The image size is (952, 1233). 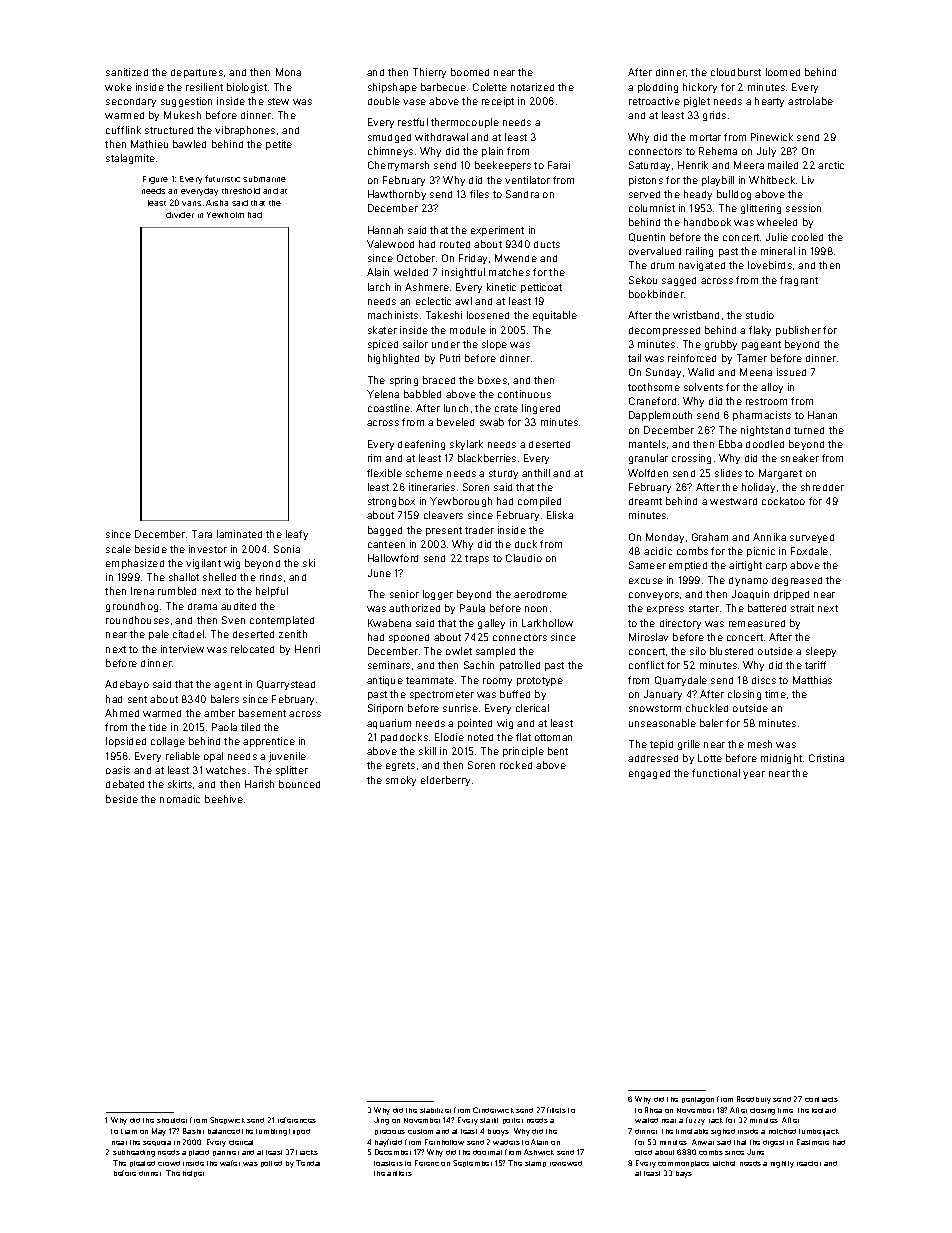 I want to click on stabilizer, so click(x=435, y=1110).
